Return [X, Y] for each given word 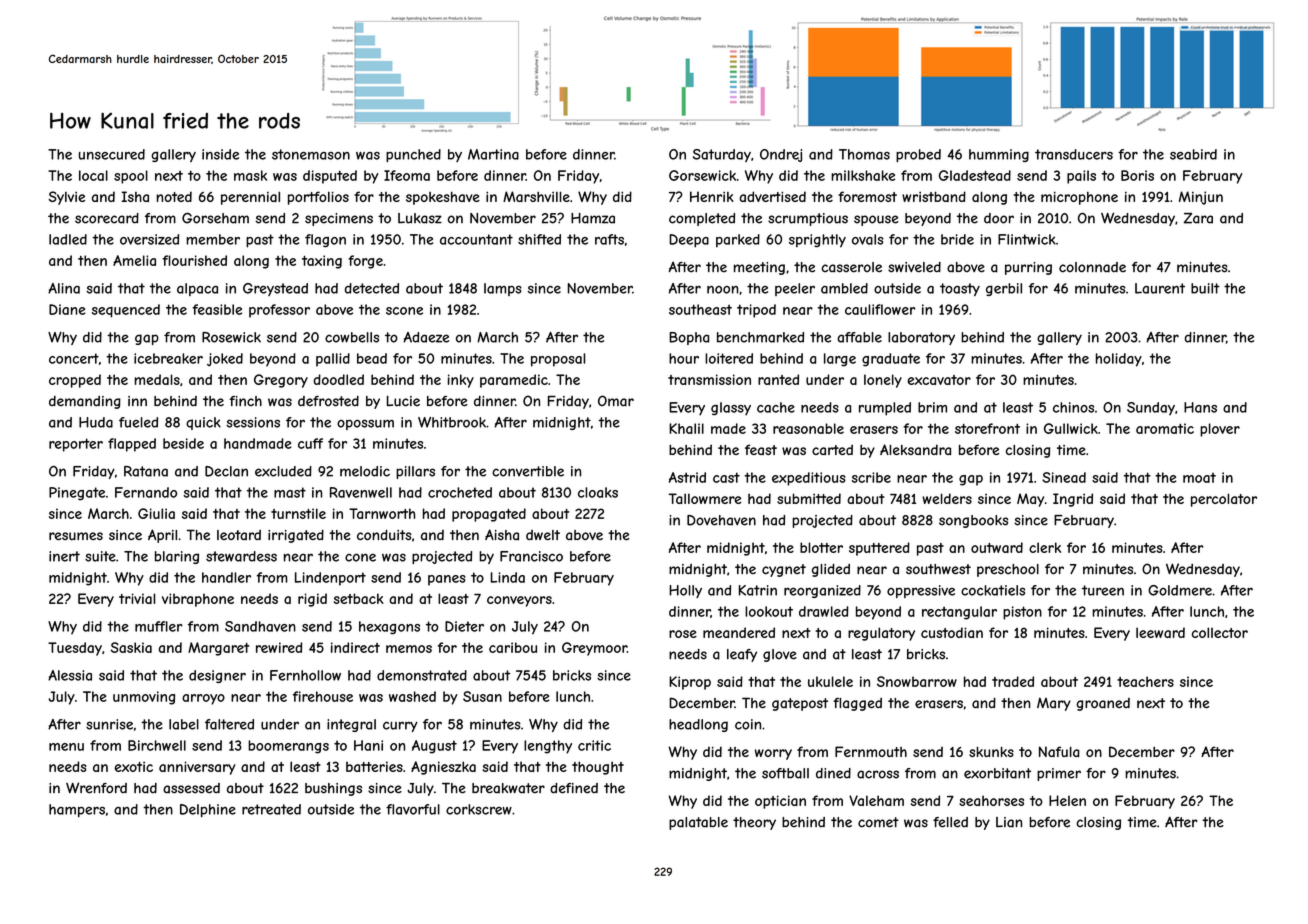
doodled [338, 379]
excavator [939, 380]
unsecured [112, 154]
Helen [1067, 800]
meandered [739, 632]
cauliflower [880, 309]
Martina [493, 154]
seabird [1193, 154]
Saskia [131, 647]
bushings [333, 789]
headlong [698, 725]
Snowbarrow [917, 681]
